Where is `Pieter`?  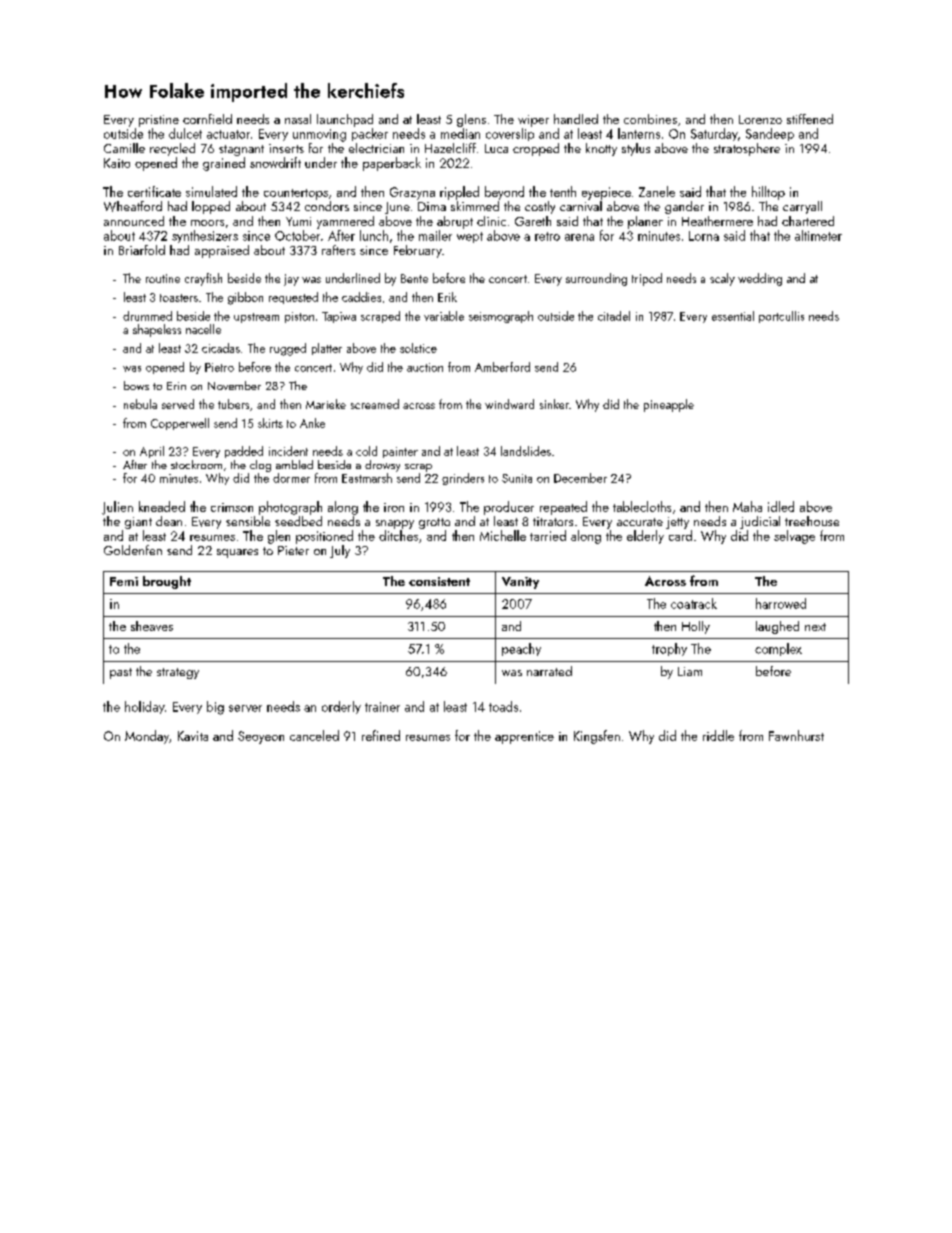
Pieter is located at coordinates (293, 550).
